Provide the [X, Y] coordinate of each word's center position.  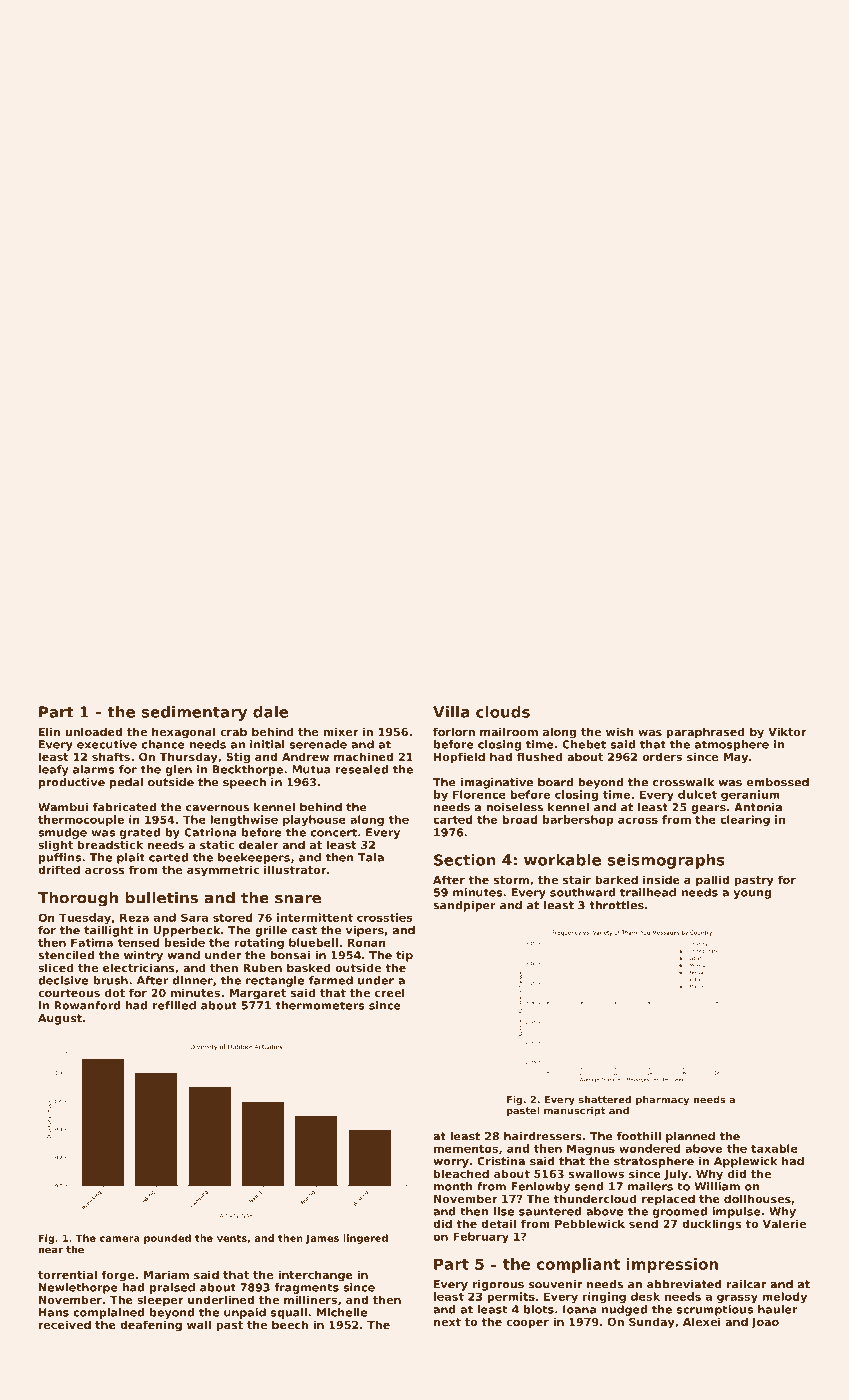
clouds [503, 712]
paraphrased [706, 733]
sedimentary [194, 713]
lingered [365, 1239]
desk [645, 1296]
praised [172, 1288]
